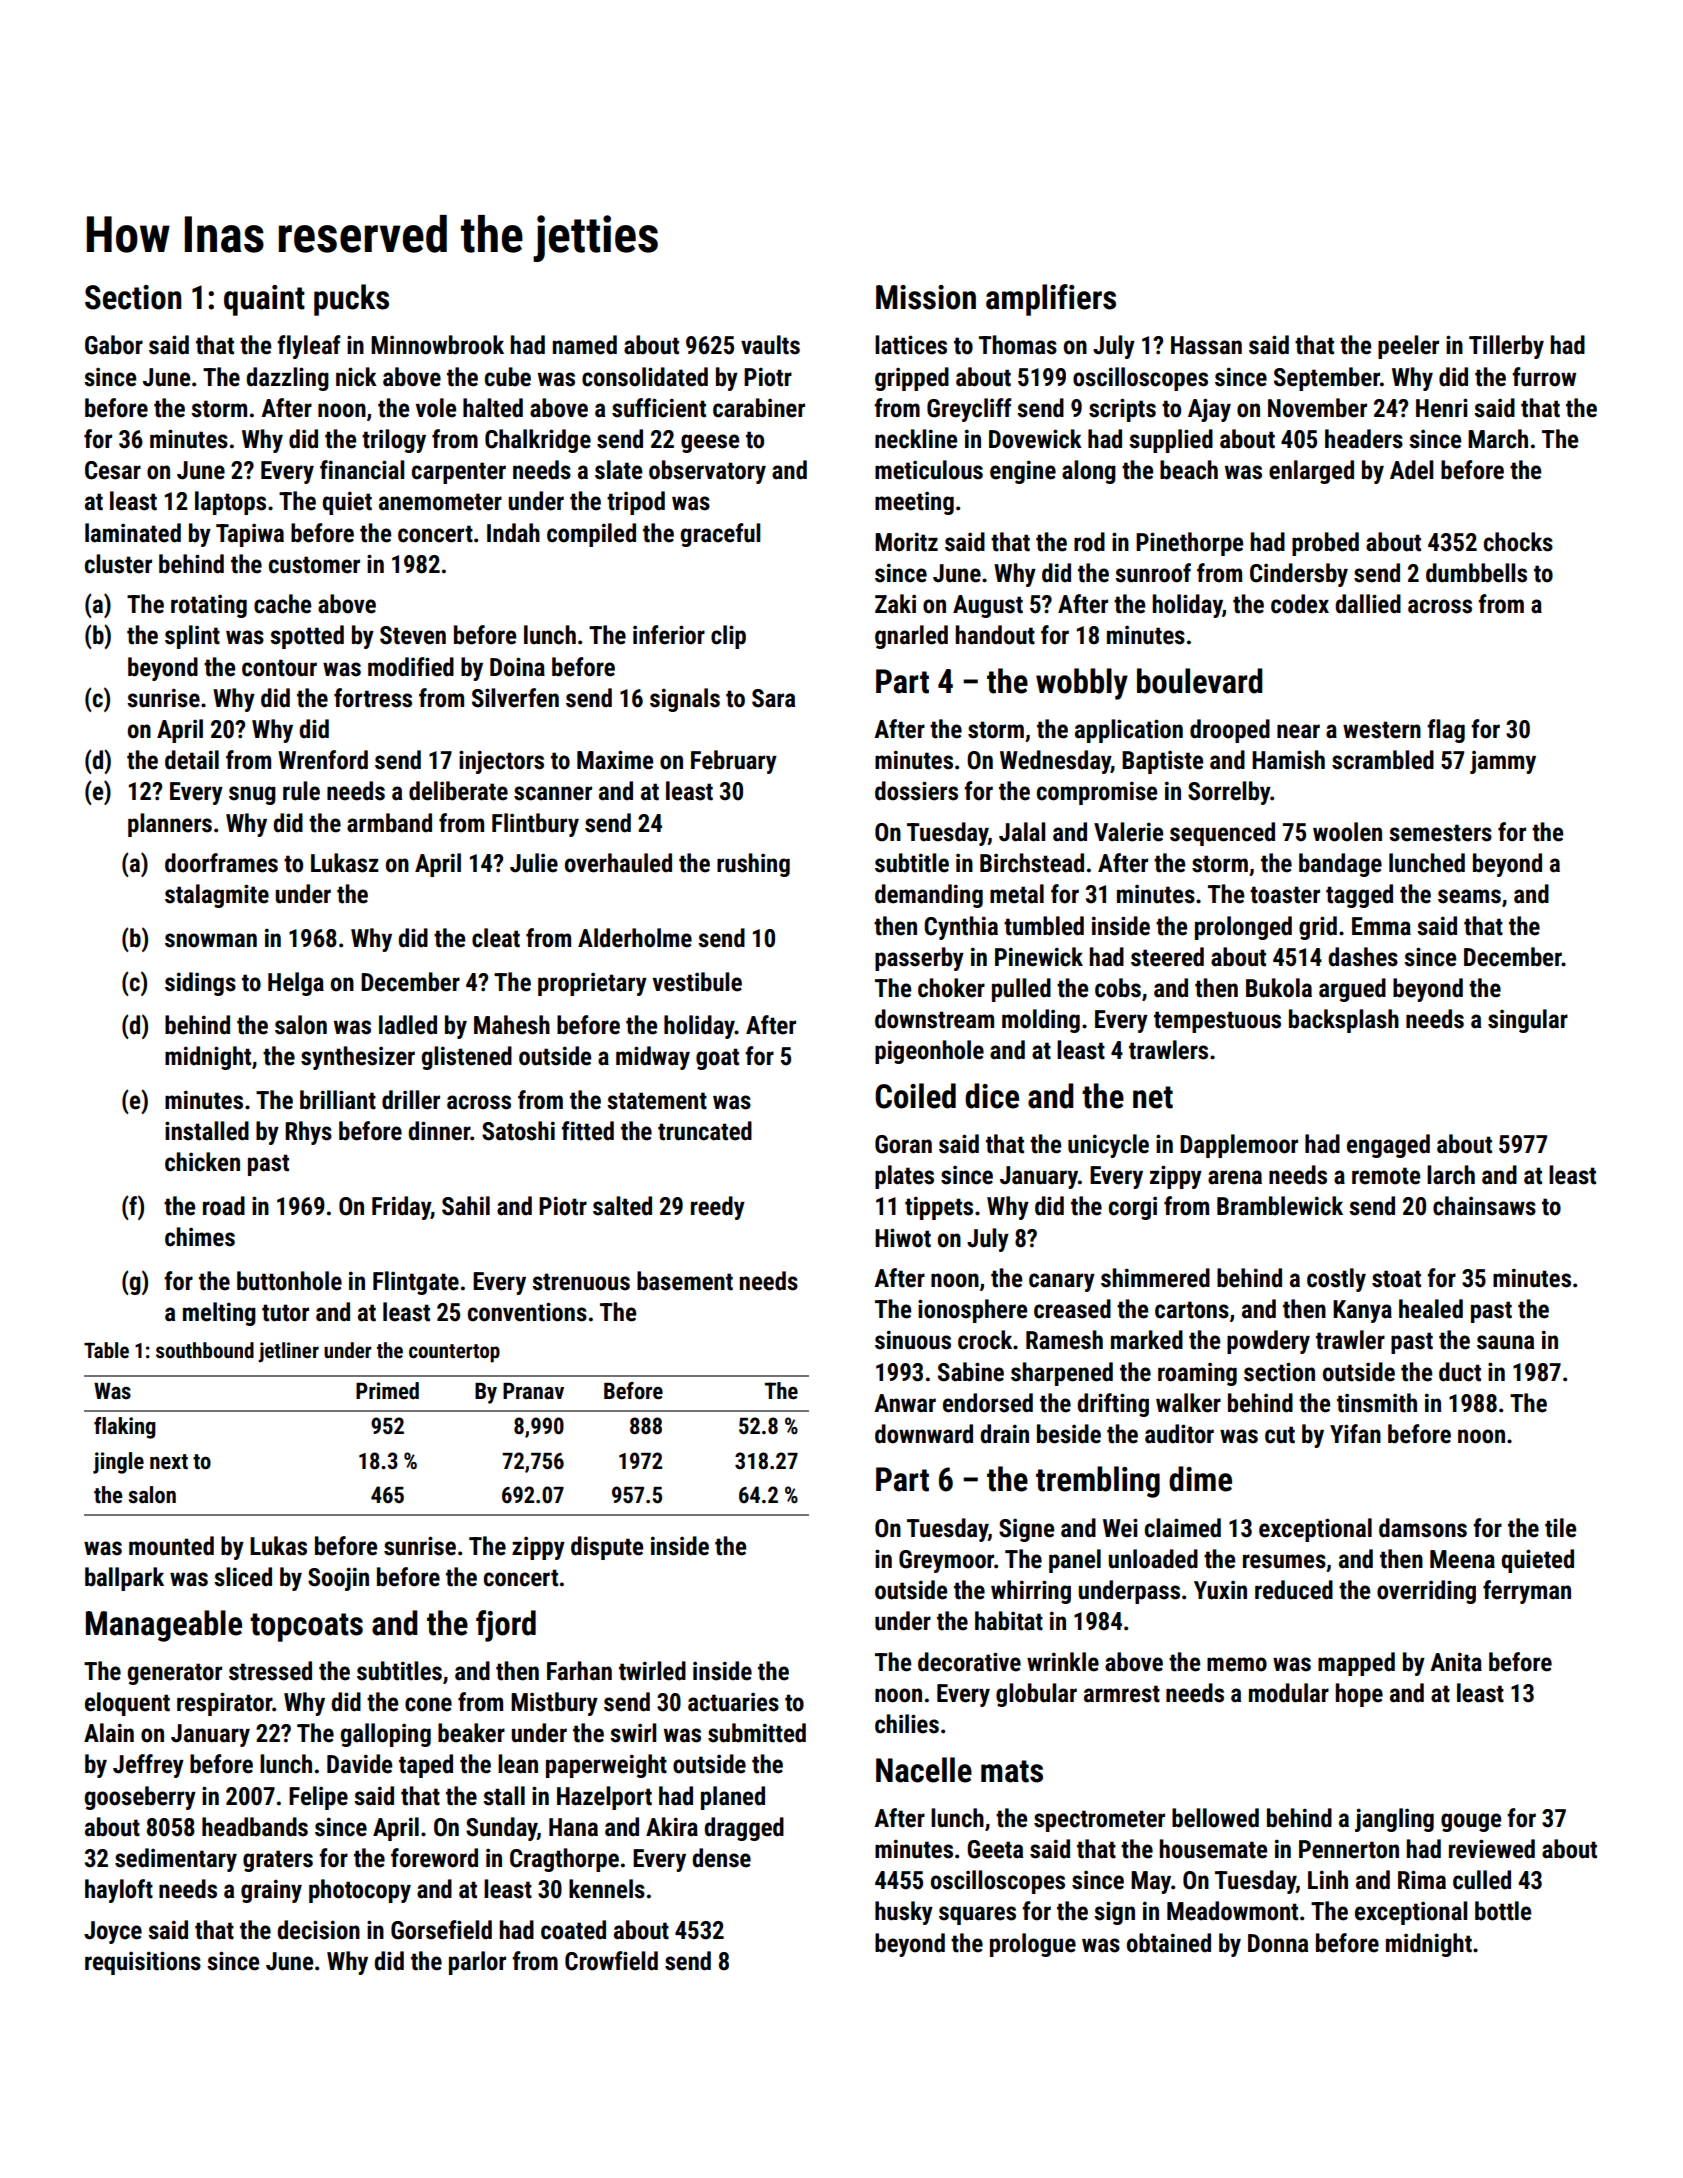 This screenshot has width=1683, height=2178. Describe the element at coordinates (362, 470) in the screenshot. I see `financial` at that location.
